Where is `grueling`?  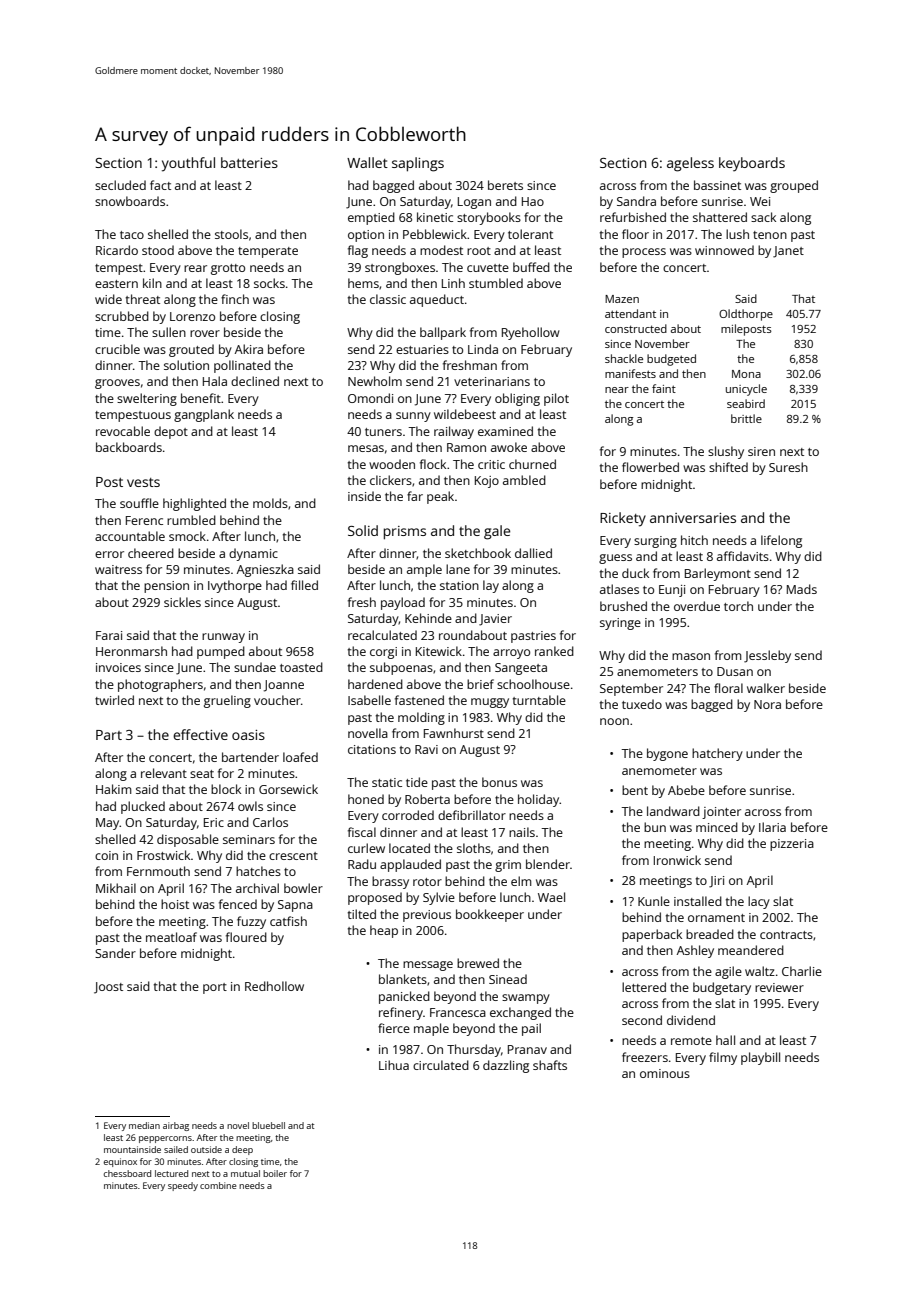 grueling is located at coordinates (227, 701).
